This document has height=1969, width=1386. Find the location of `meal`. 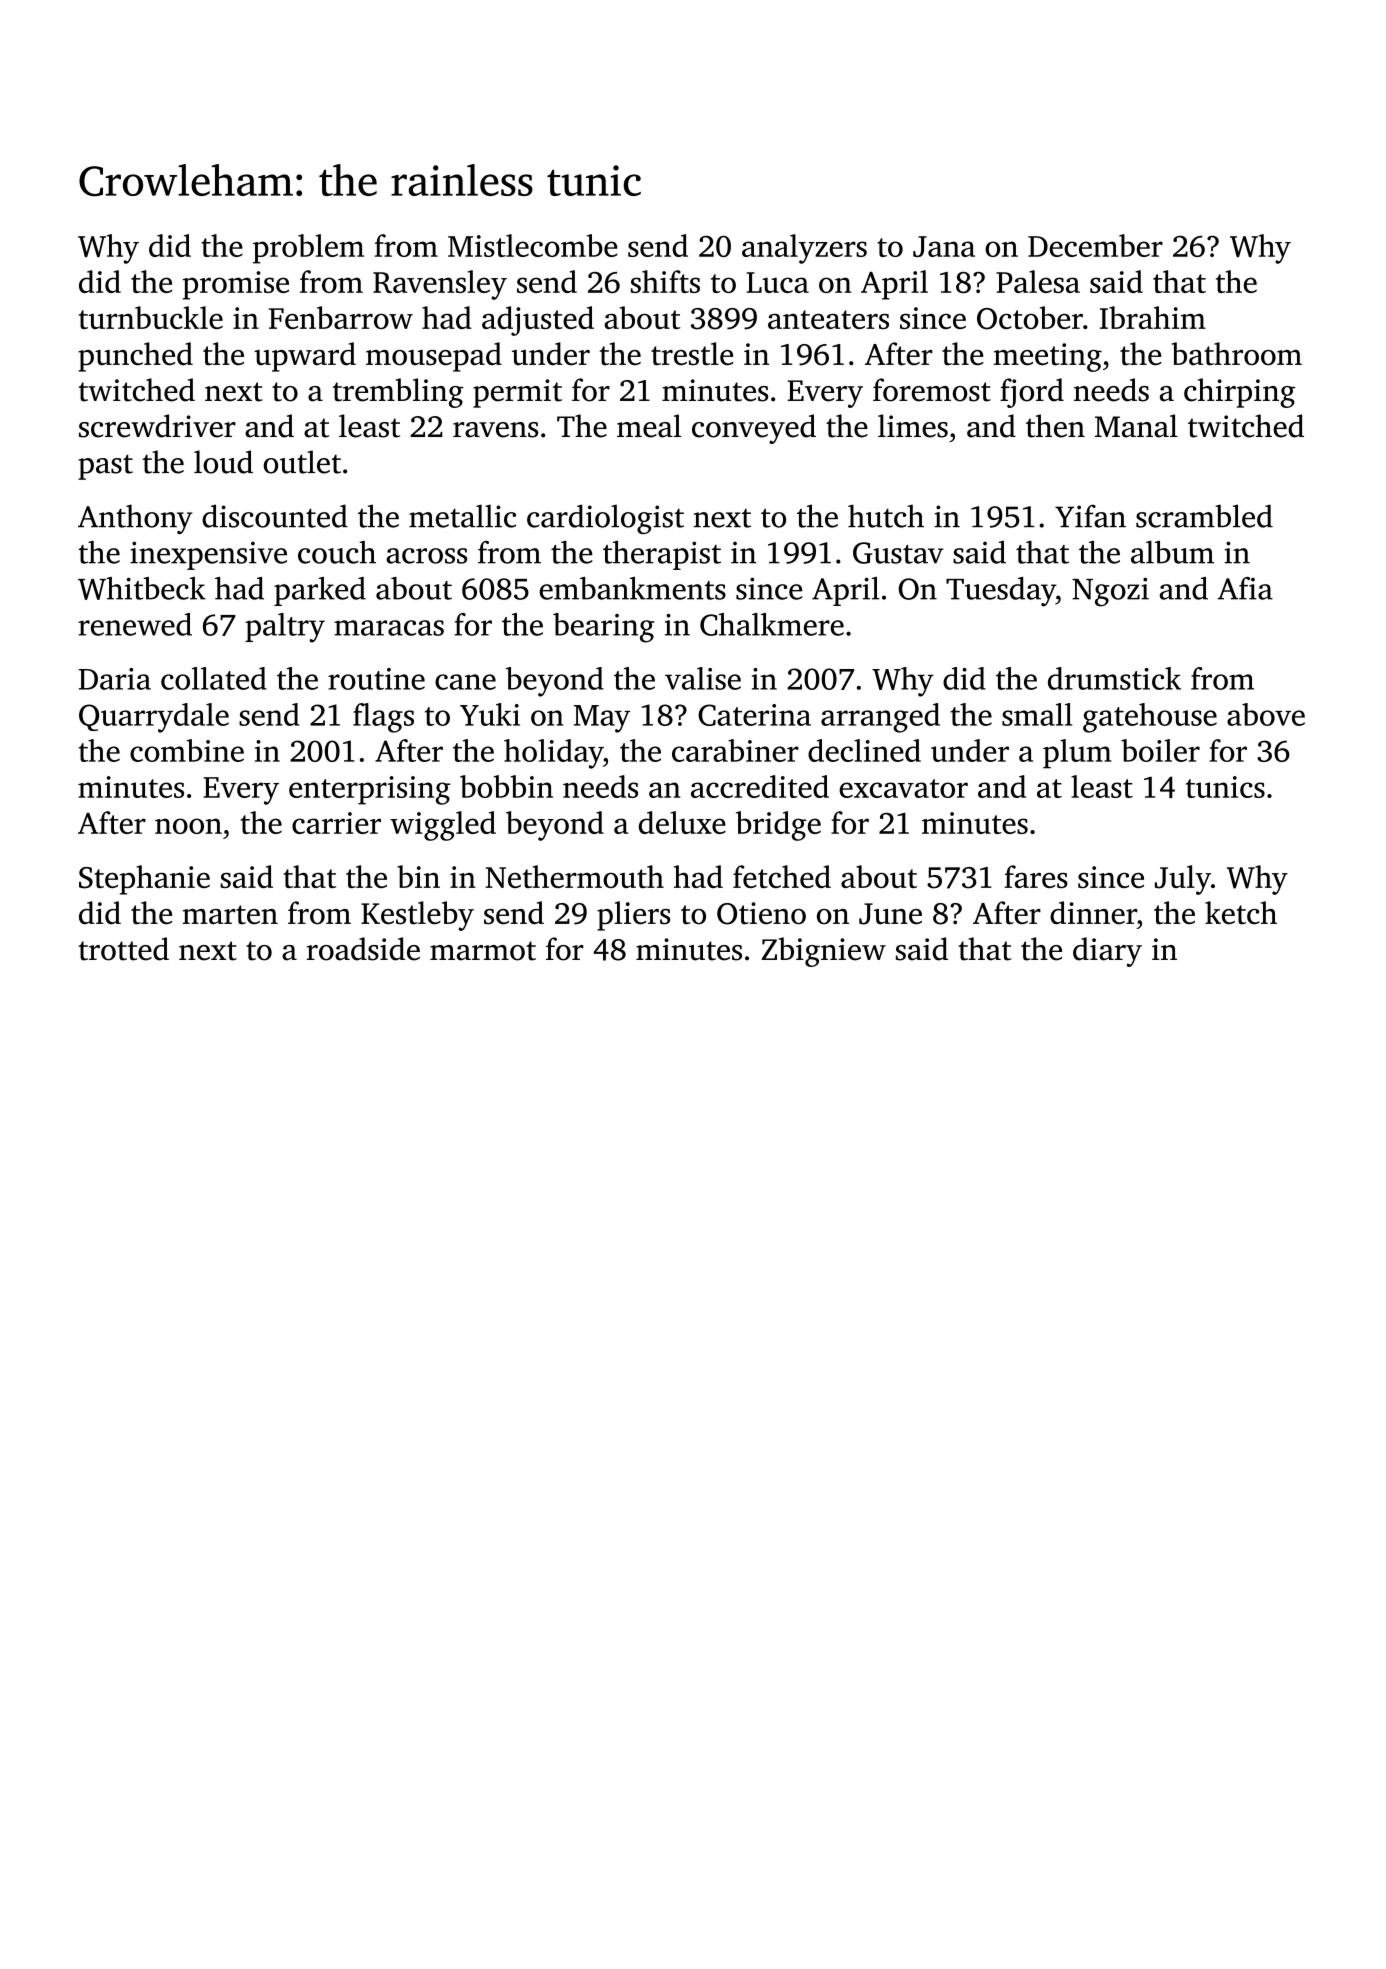

meal is located at coordinates (649, 426).
